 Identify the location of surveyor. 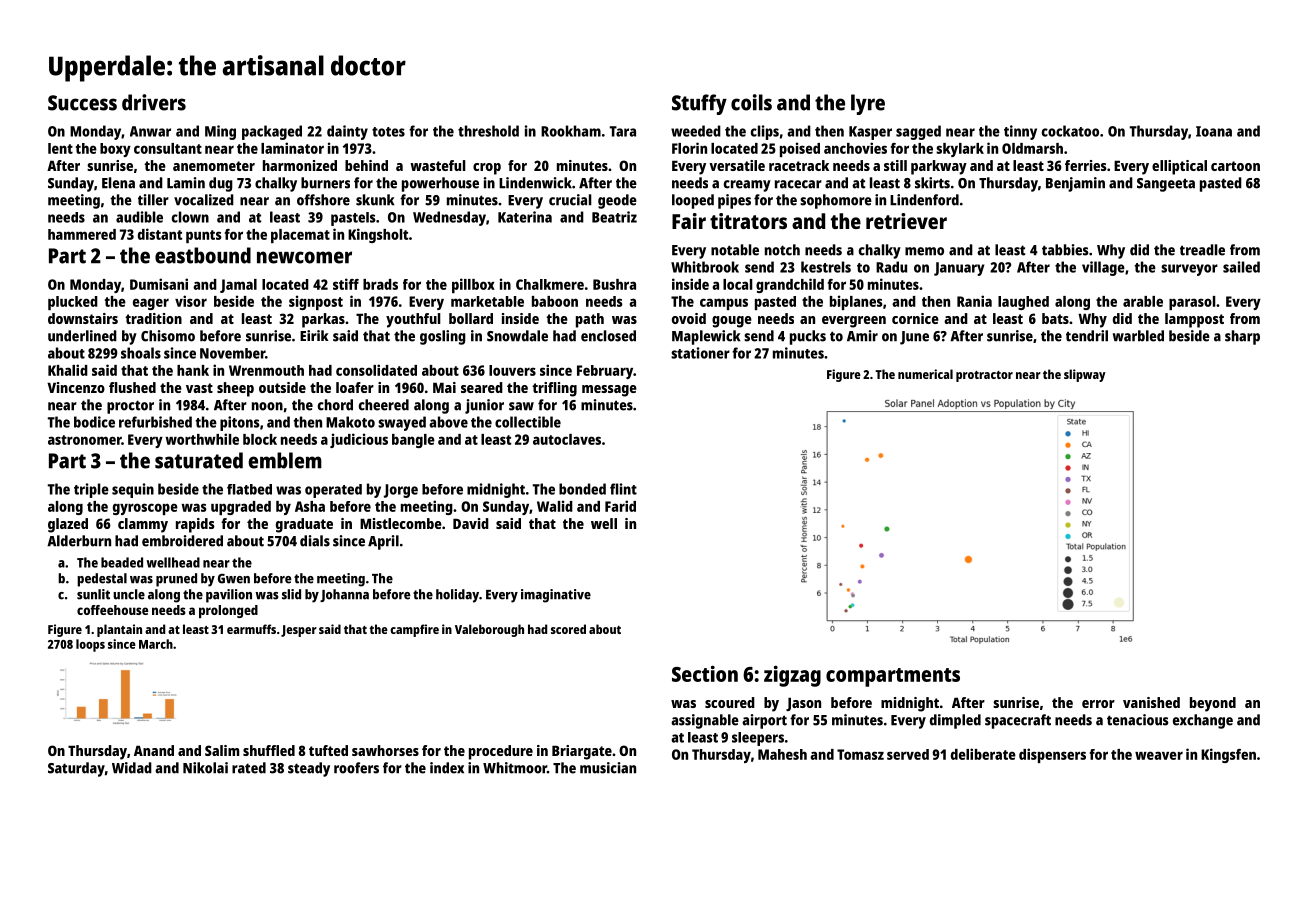
(1189, 270).
